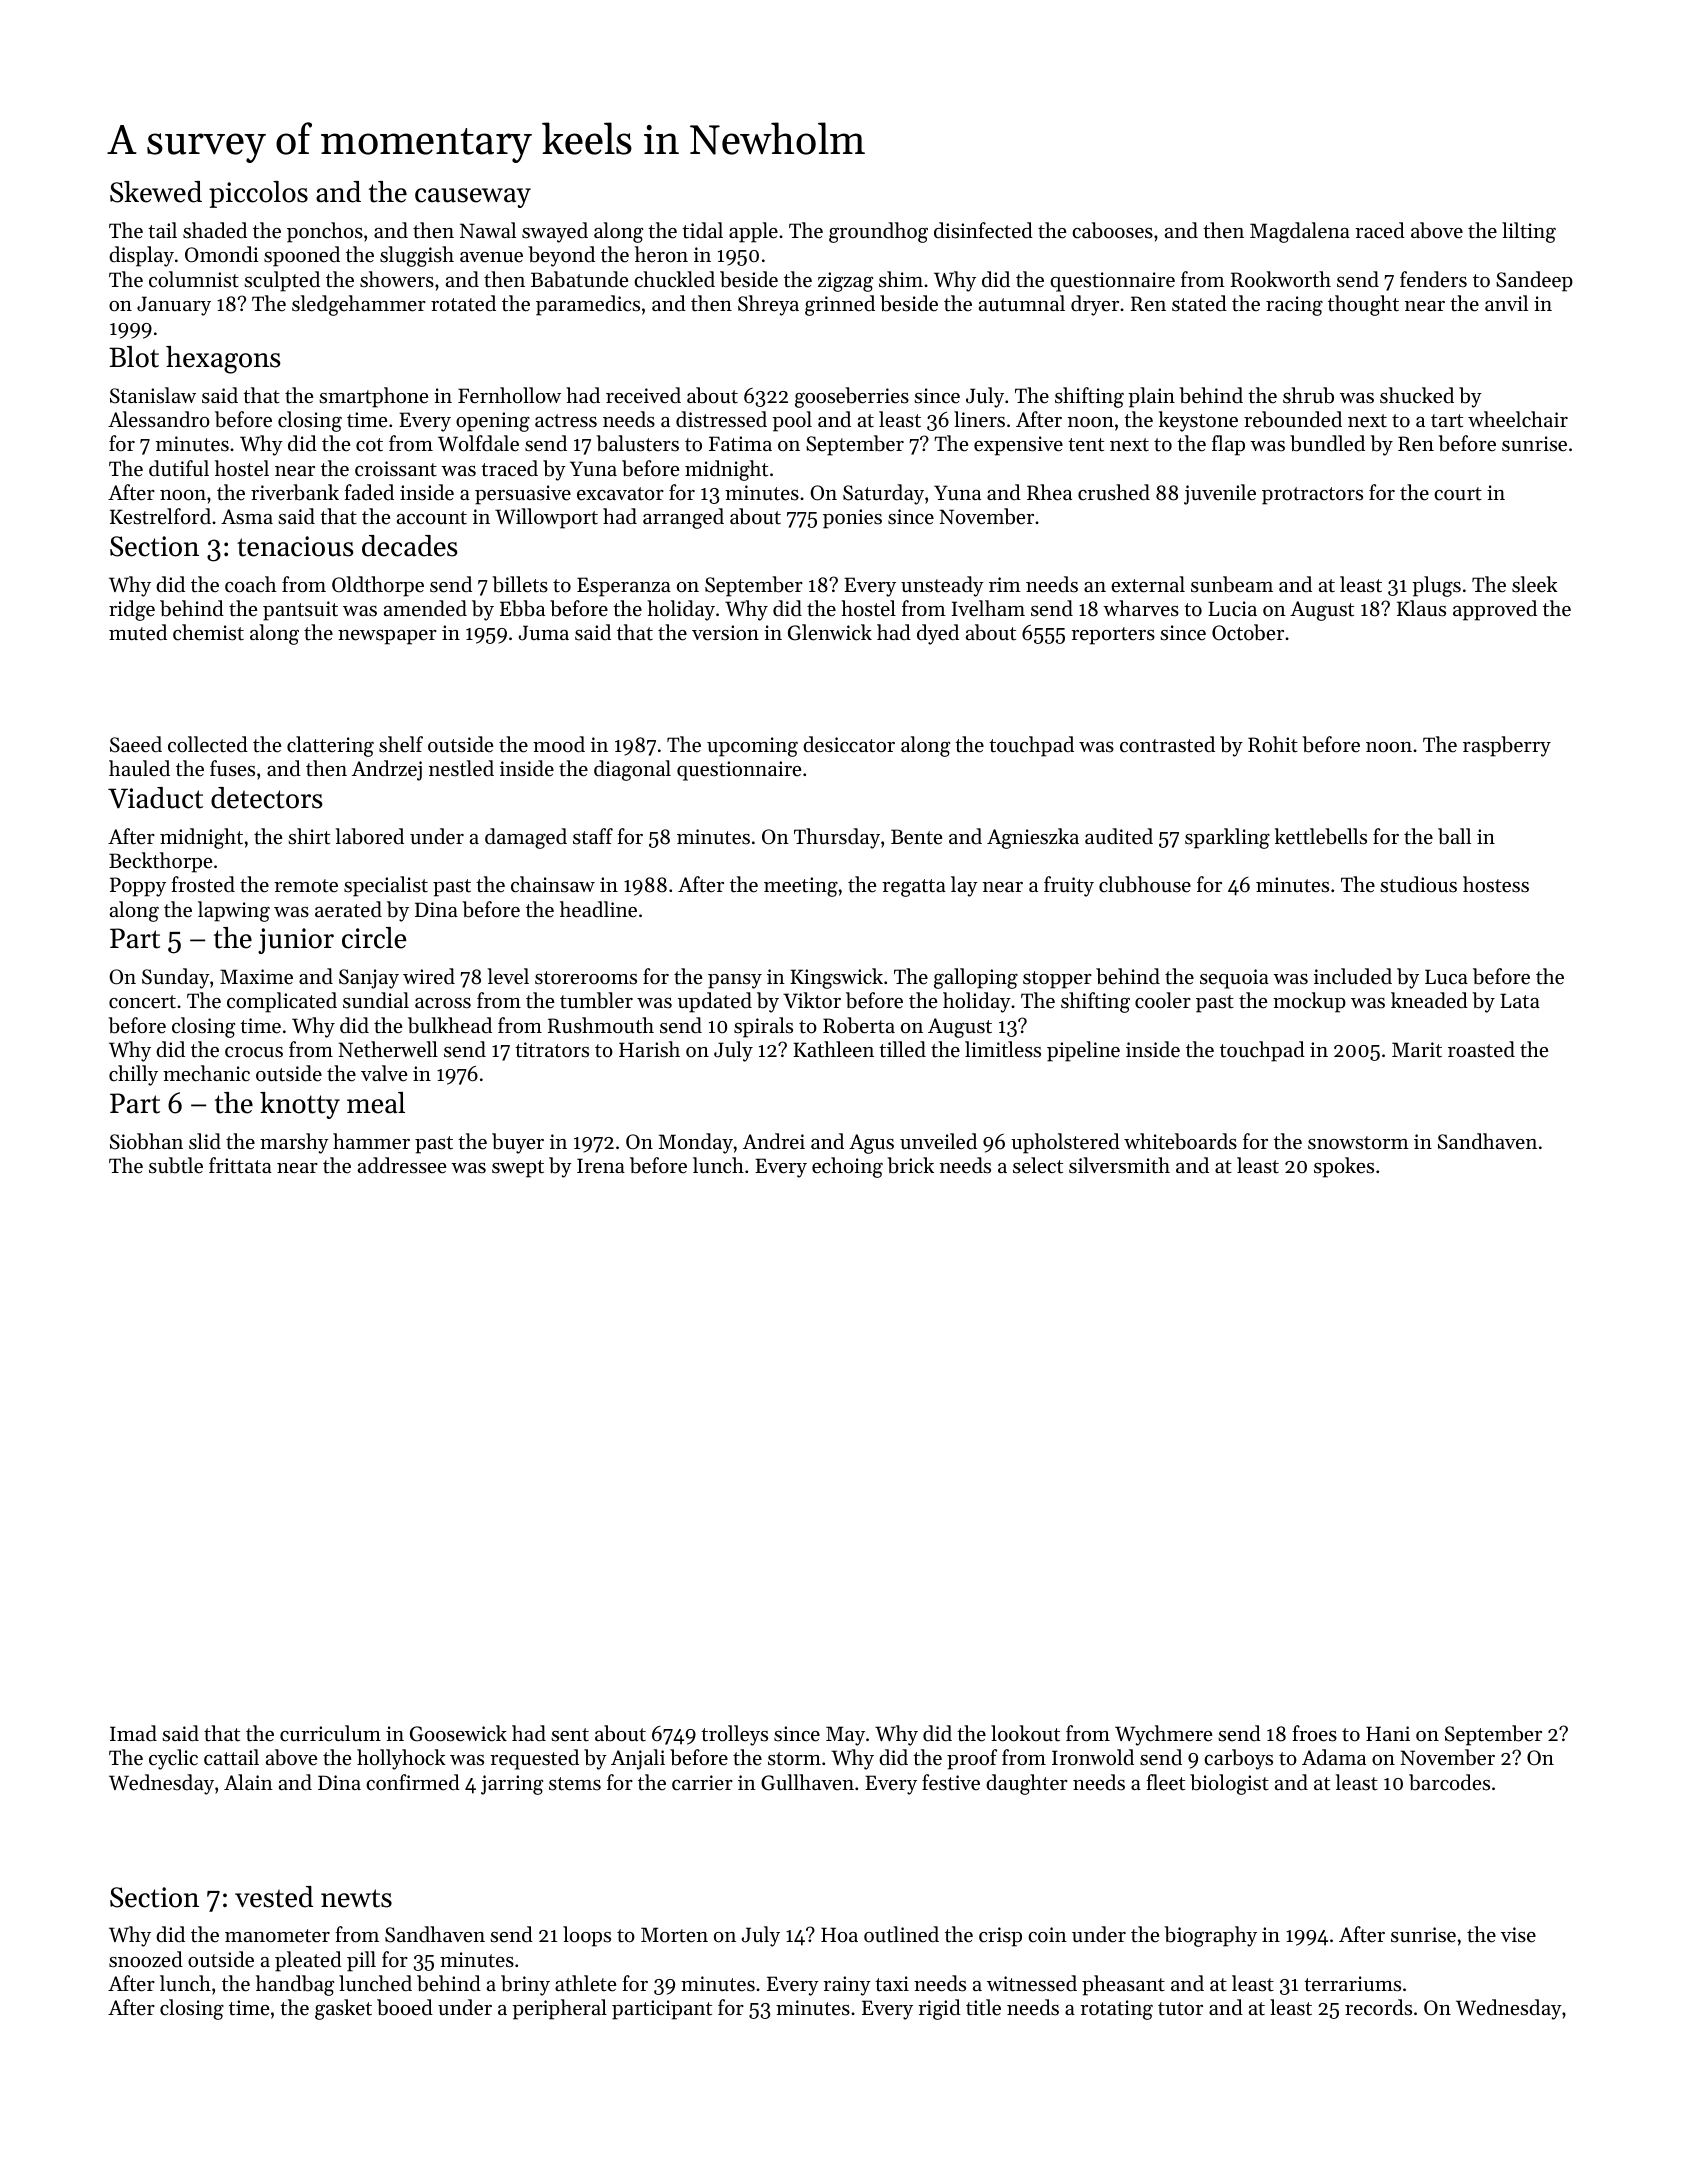  I want to click on version, so click(725, 633).
